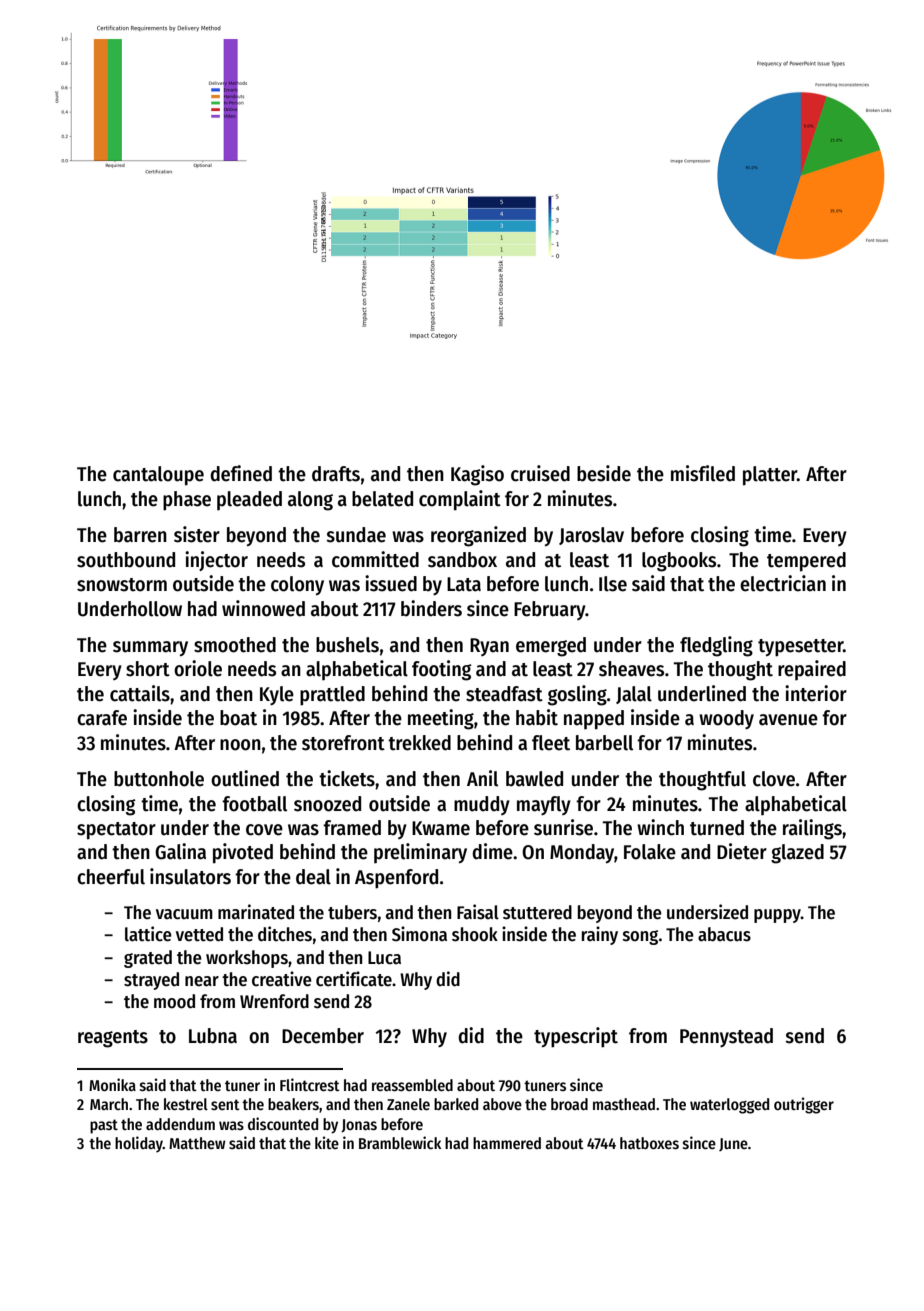 This screenshot has height=1311, width=924. Describe the element at coordinates (502, 1104) in the screenshot. I see `above` at that location.
